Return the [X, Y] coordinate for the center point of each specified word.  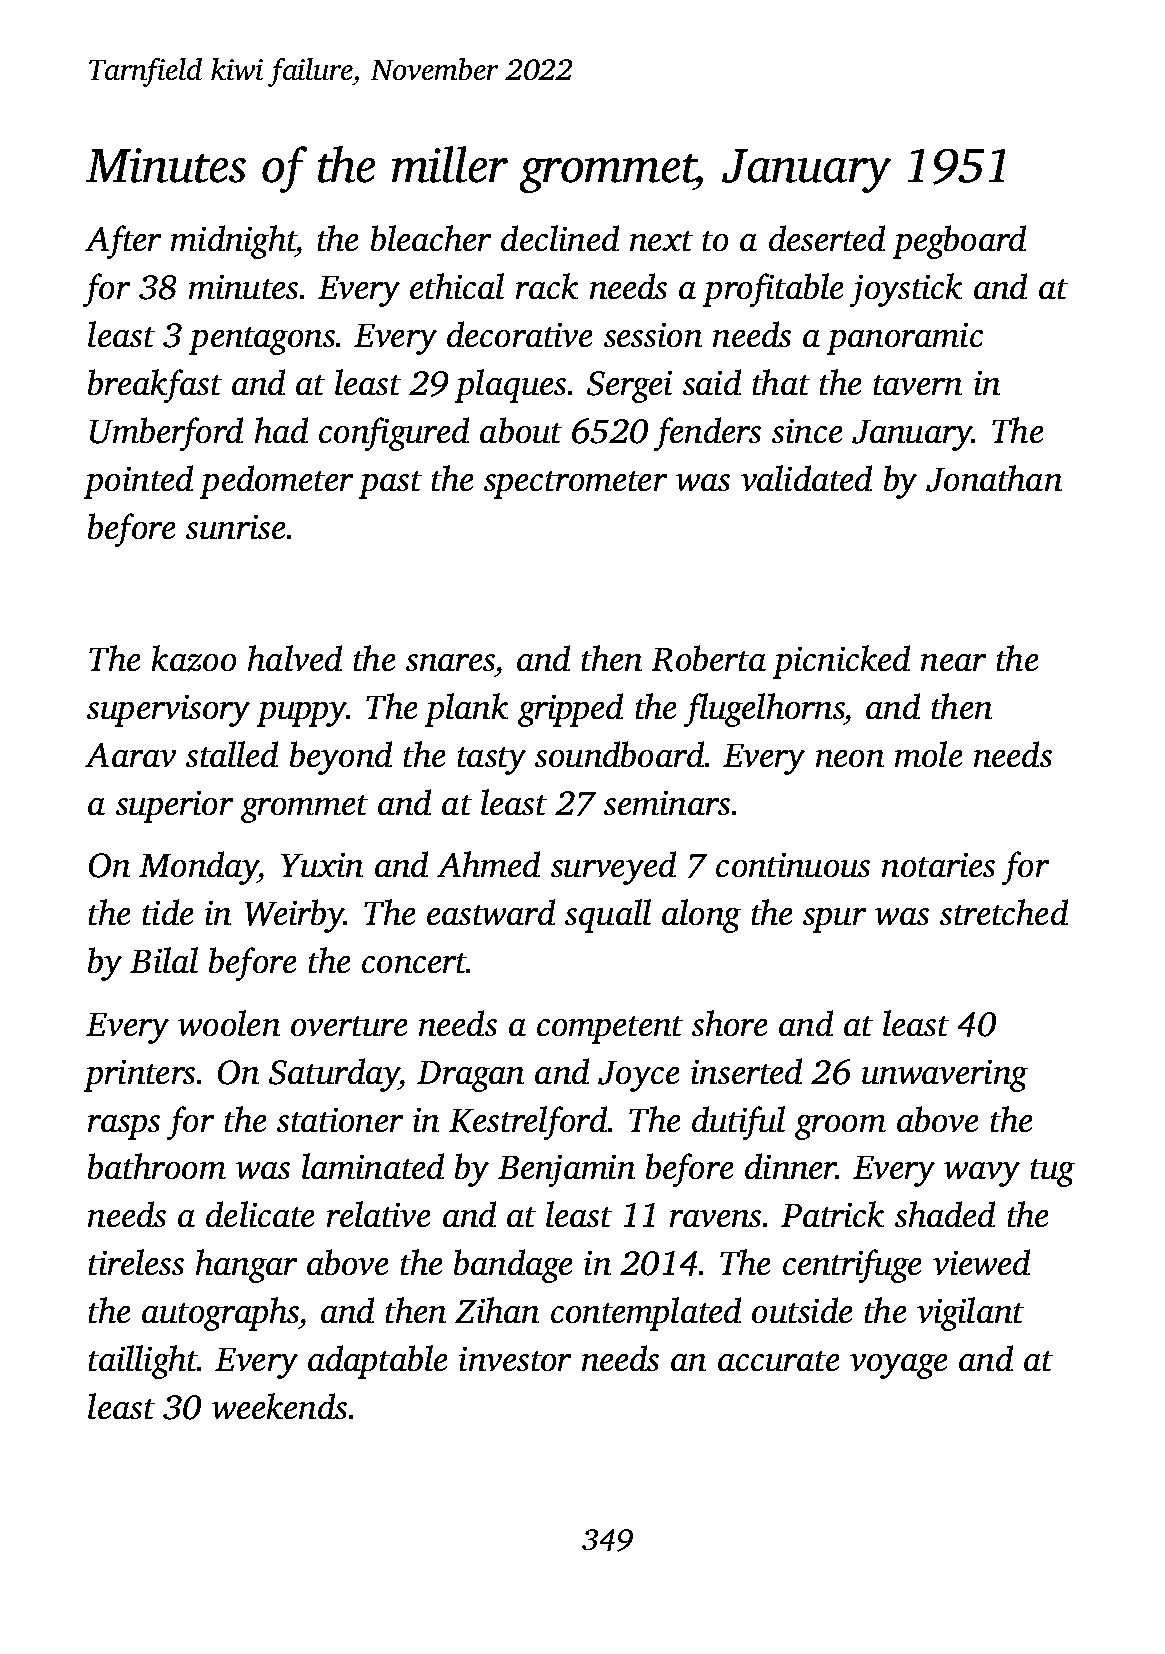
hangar [246, 1266]
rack [547, 286]
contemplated [646, 1314]
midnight [234, 242]
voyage [898, 1366]
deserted [827, 238]
